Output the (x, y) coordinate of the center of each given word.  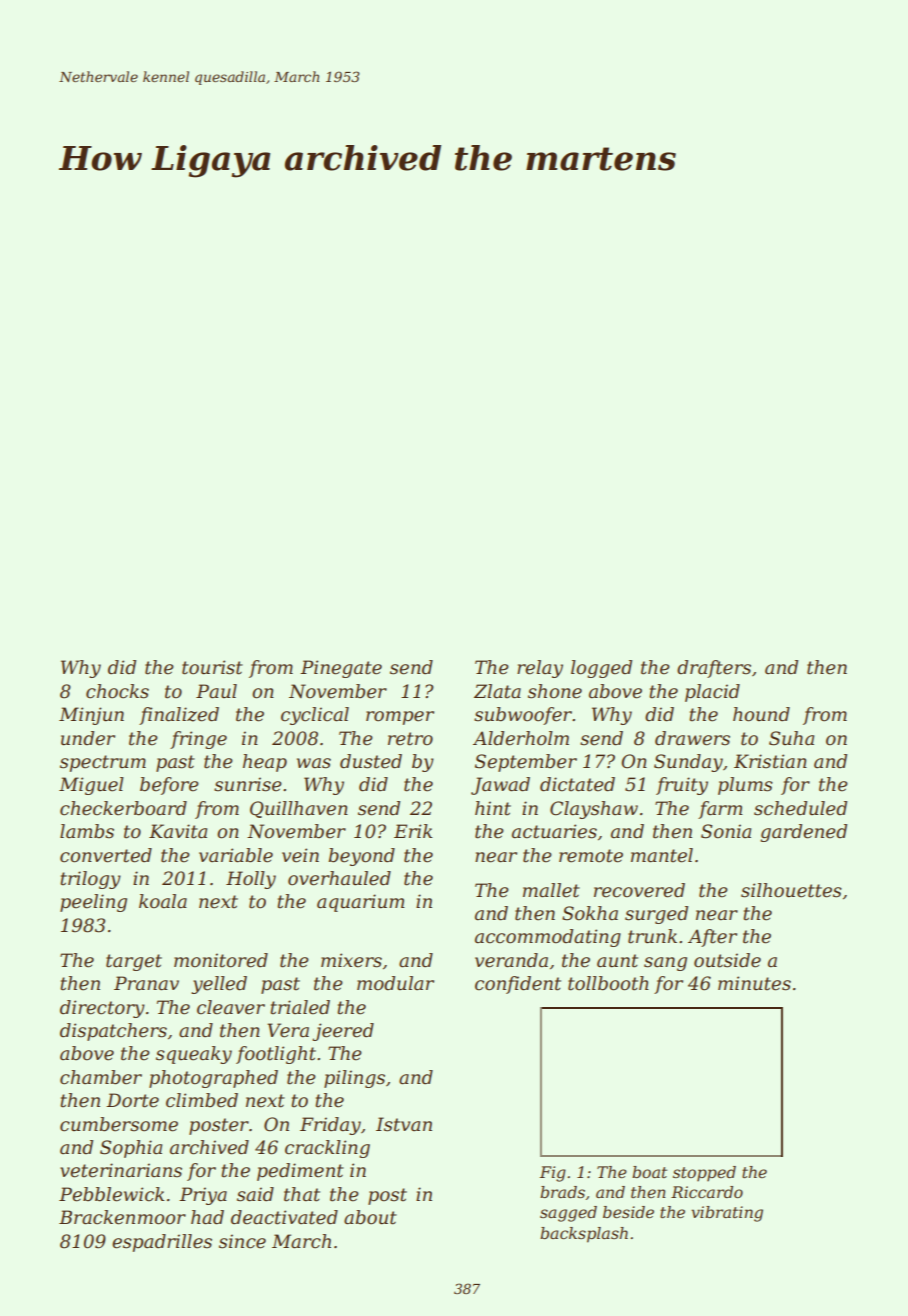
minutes (754, 983)
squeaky (194, 1055)
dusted (371, 761)
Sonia (726, 831)
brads (562, 1192)
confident (518, 985)
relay (540, 669)
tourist (212, 667)
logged (601, 669)
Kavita (178, 831)
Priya (203, 1196)
